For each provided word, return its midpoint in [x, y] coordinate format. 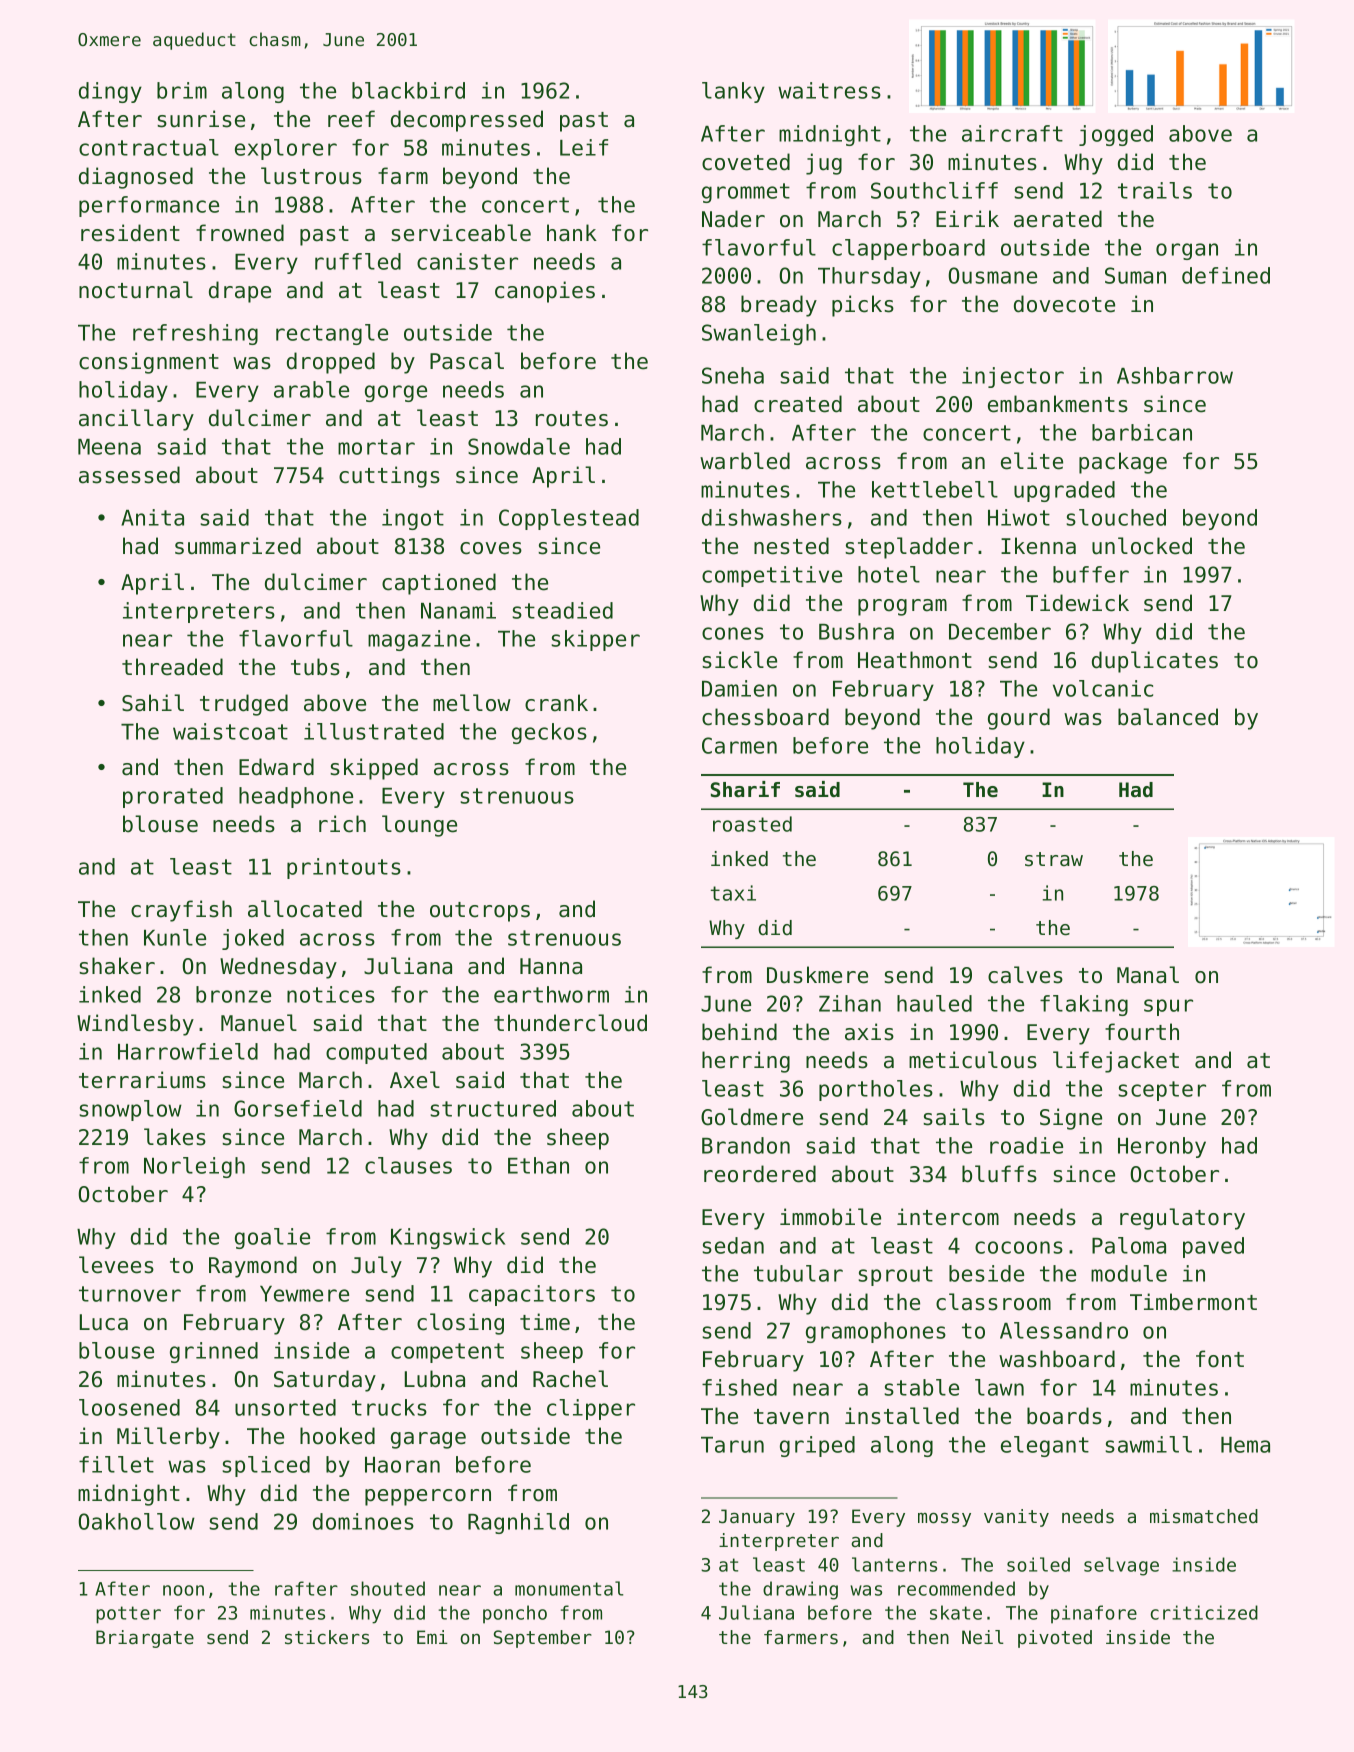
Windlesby [135, 1025]
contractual [149, 147]
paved [1213, 1247]
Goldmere [752, 1117]
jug [824, 164]
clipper [591, 1409]
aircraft [1012, 133]
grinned [214, 1352]
